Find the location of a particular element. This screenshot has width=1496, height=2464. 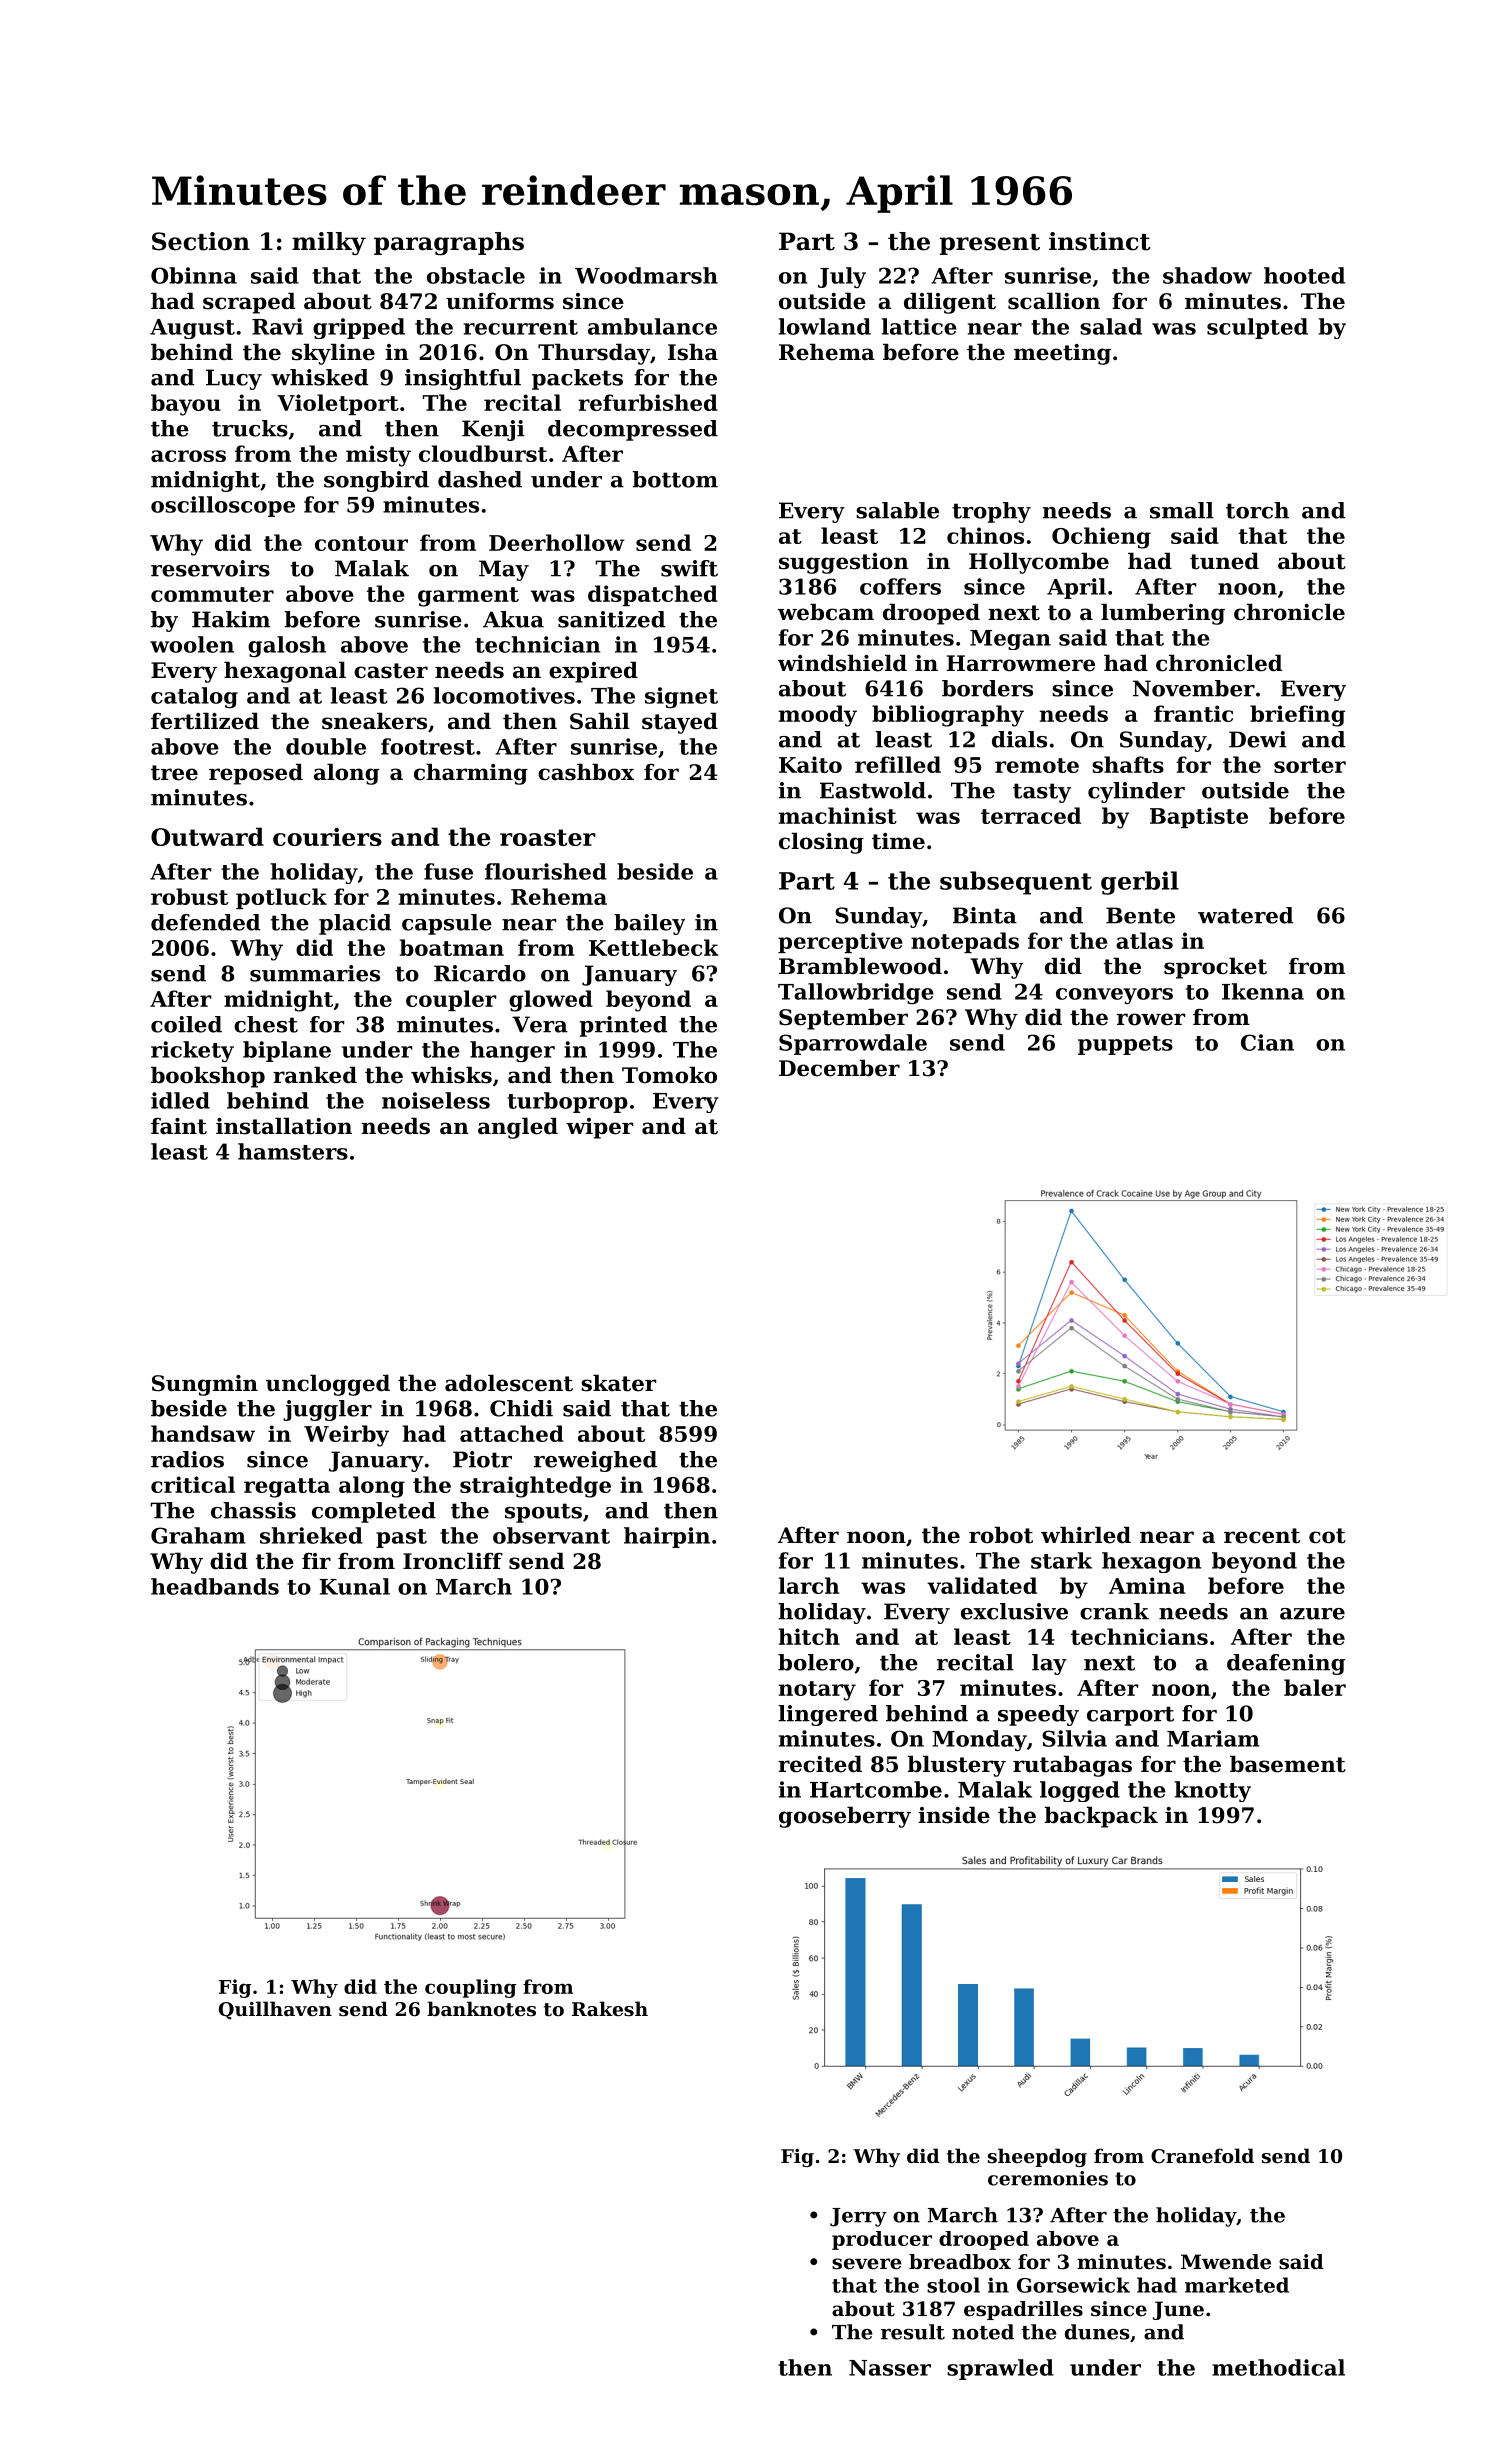

instinct is located at coordinates (1100, 241).
